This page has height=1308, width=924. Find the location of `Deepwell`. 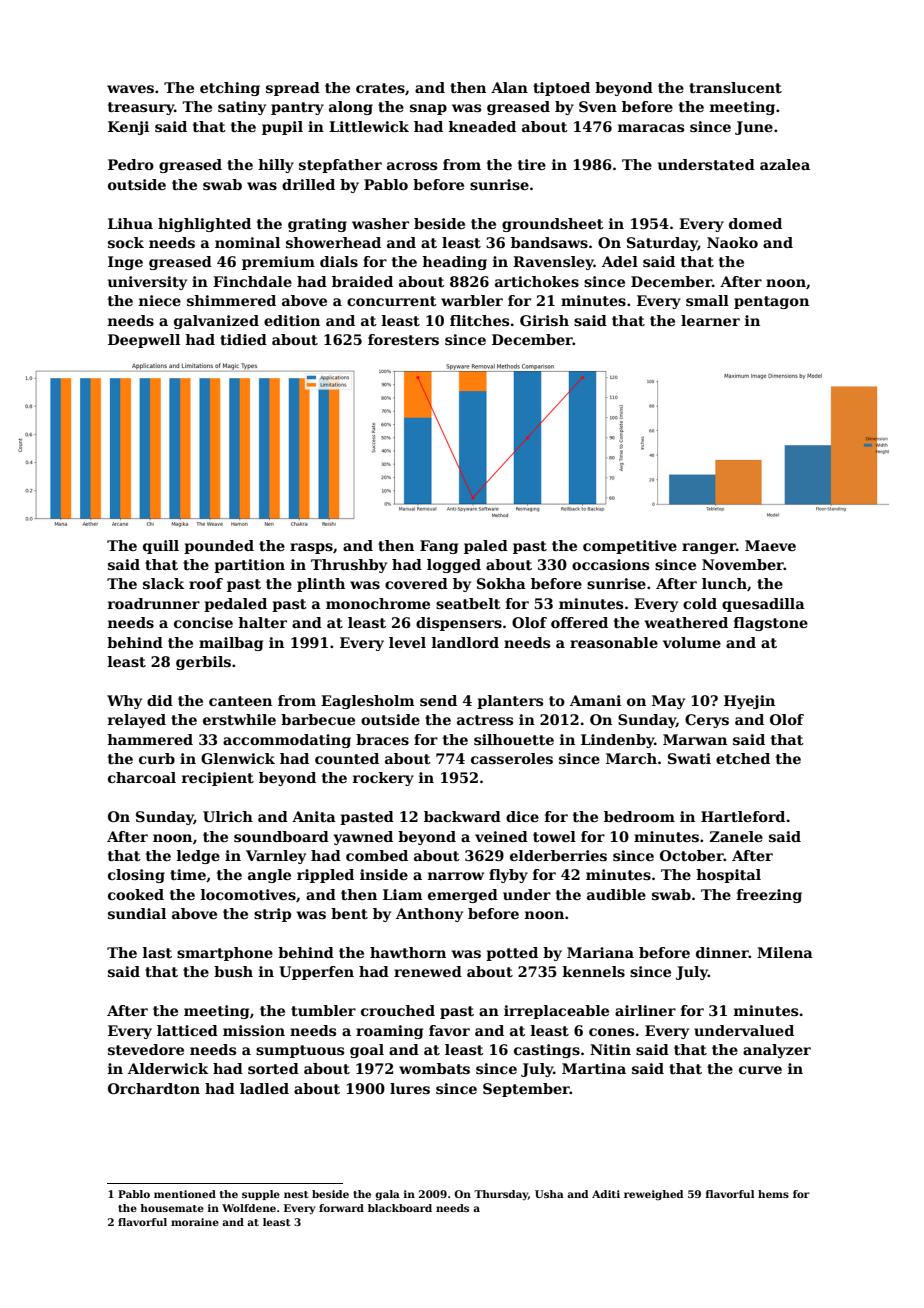

Deepwell is located at coordinates (144, 341).
